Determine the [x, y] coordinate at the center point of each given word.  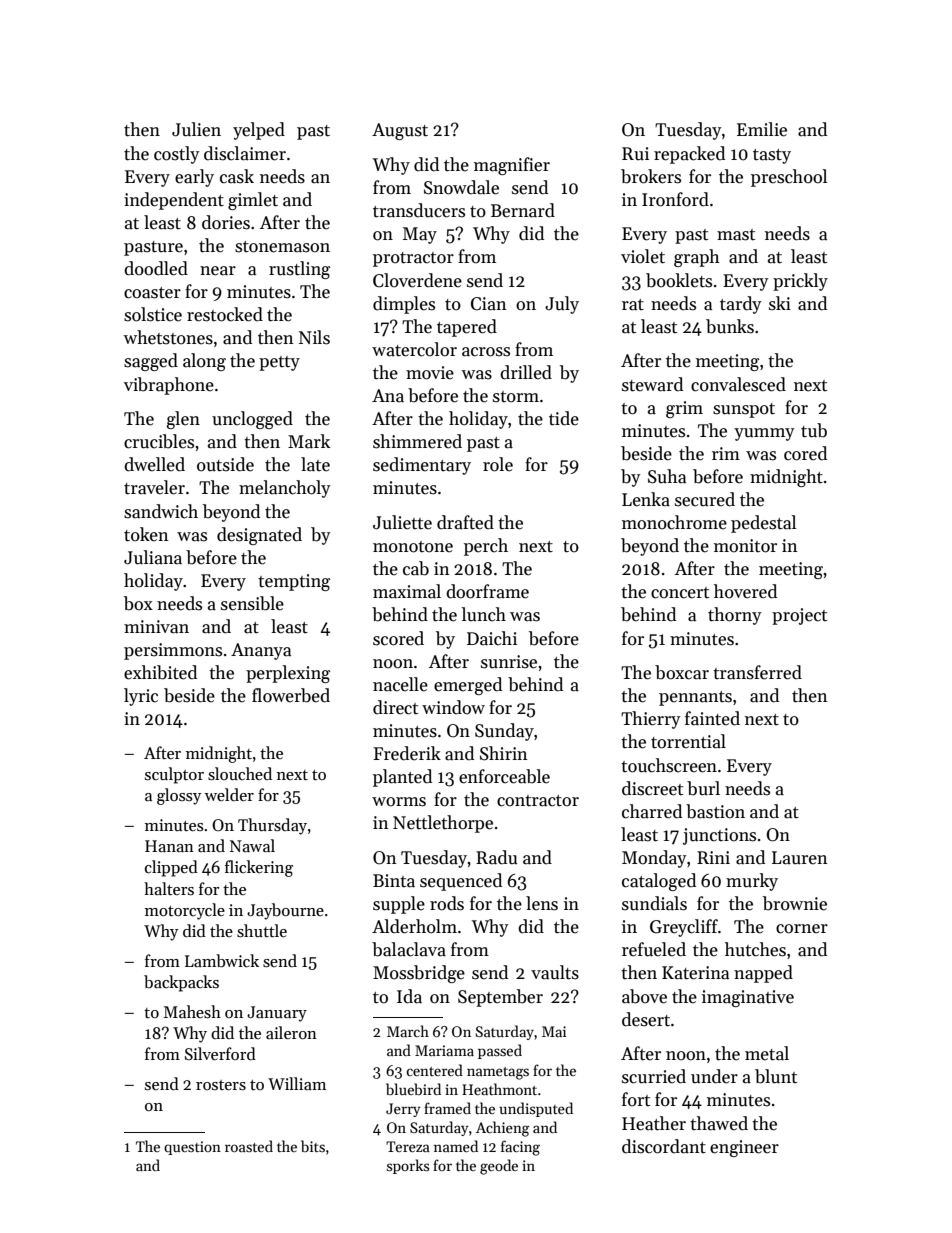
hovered [745, 591]
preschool [789, 178]
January [277, 1014]
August [400, 131]
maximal [407, 591]
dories [226, 222]
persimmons [173, 651]
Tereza [408, 1146]
